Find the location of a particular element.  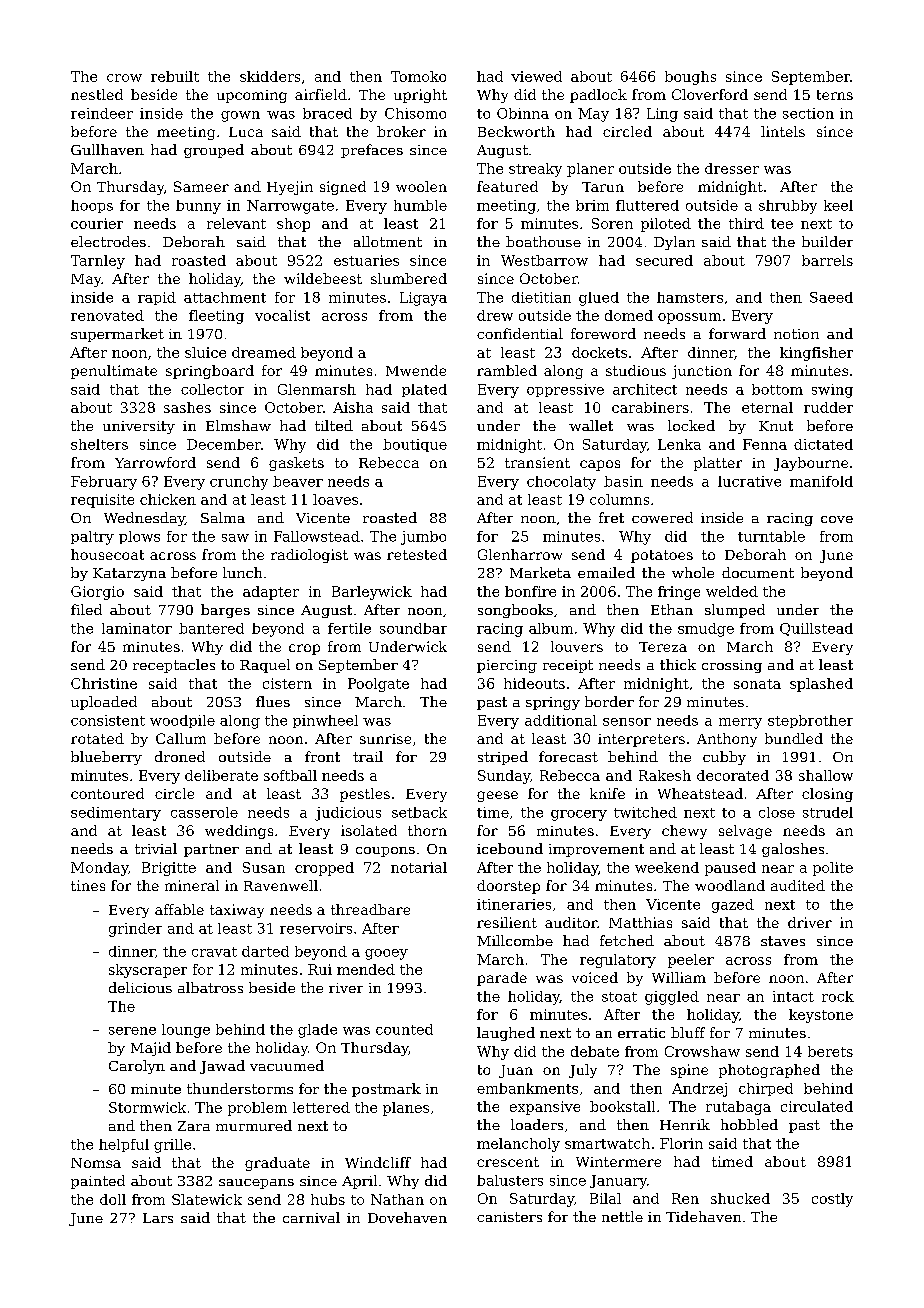

rebuilt is located at coordinates (175, 76).
